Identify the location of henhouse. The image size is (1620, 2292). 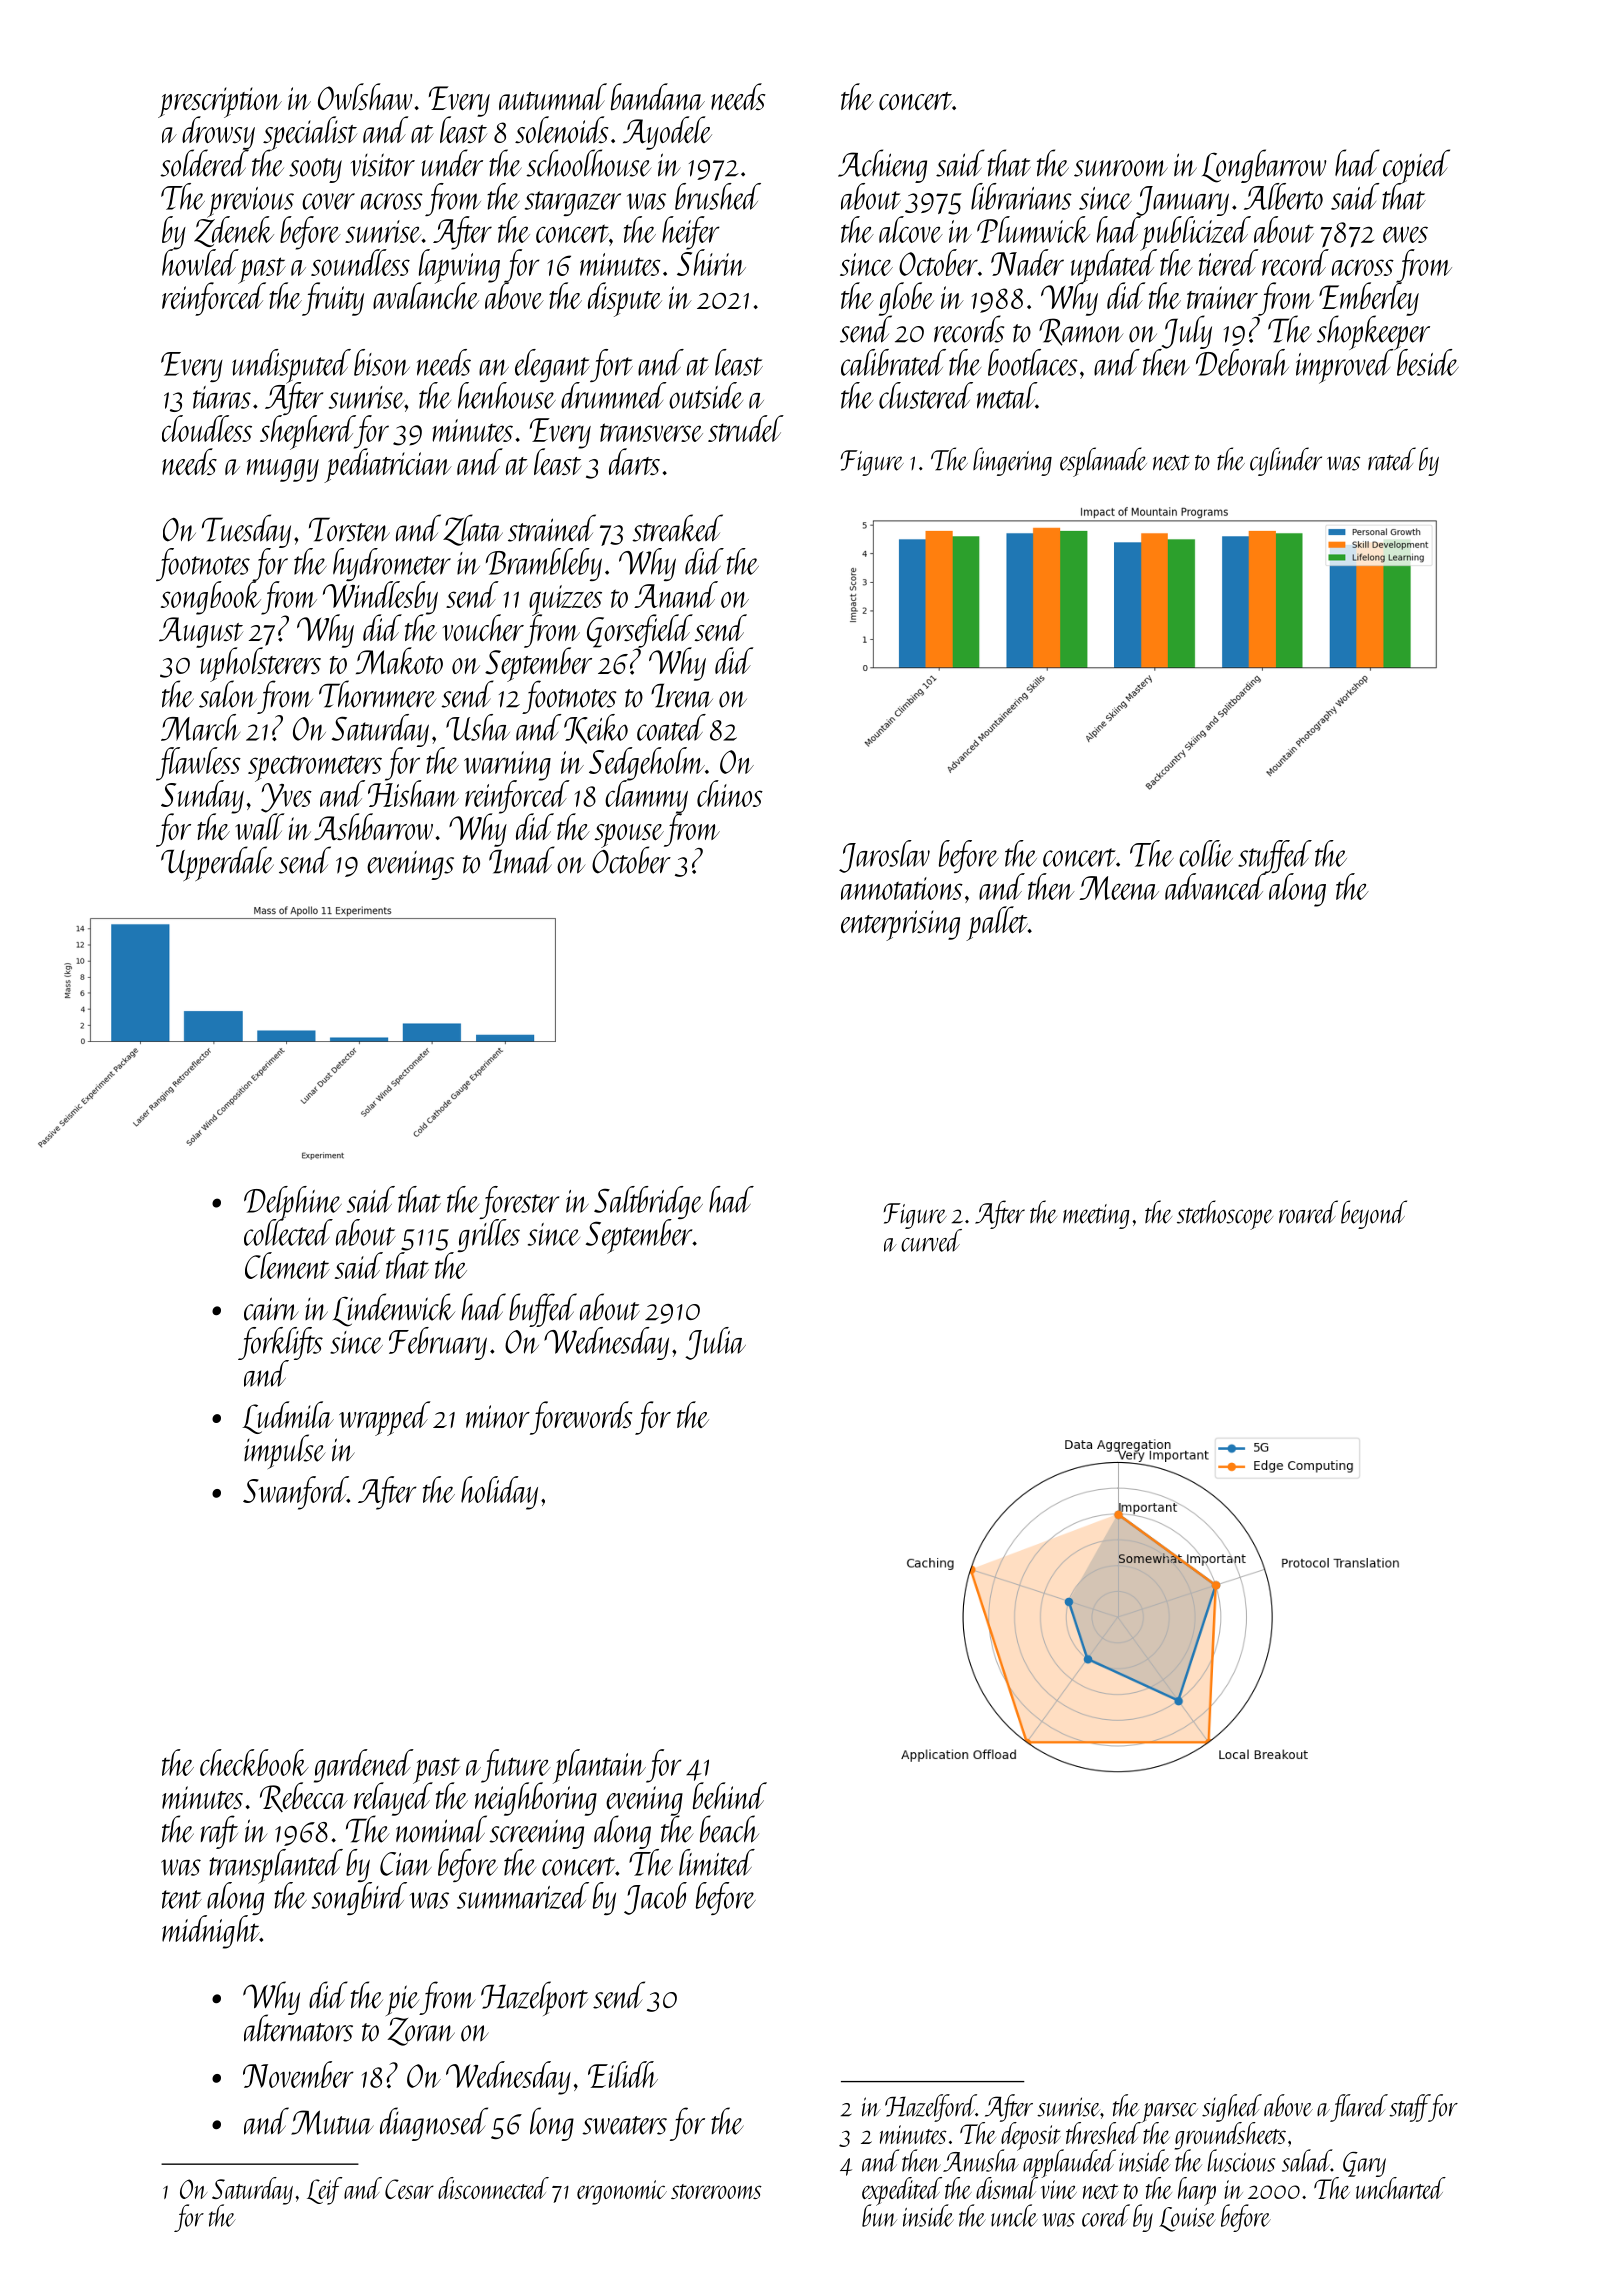
(507, 395).
